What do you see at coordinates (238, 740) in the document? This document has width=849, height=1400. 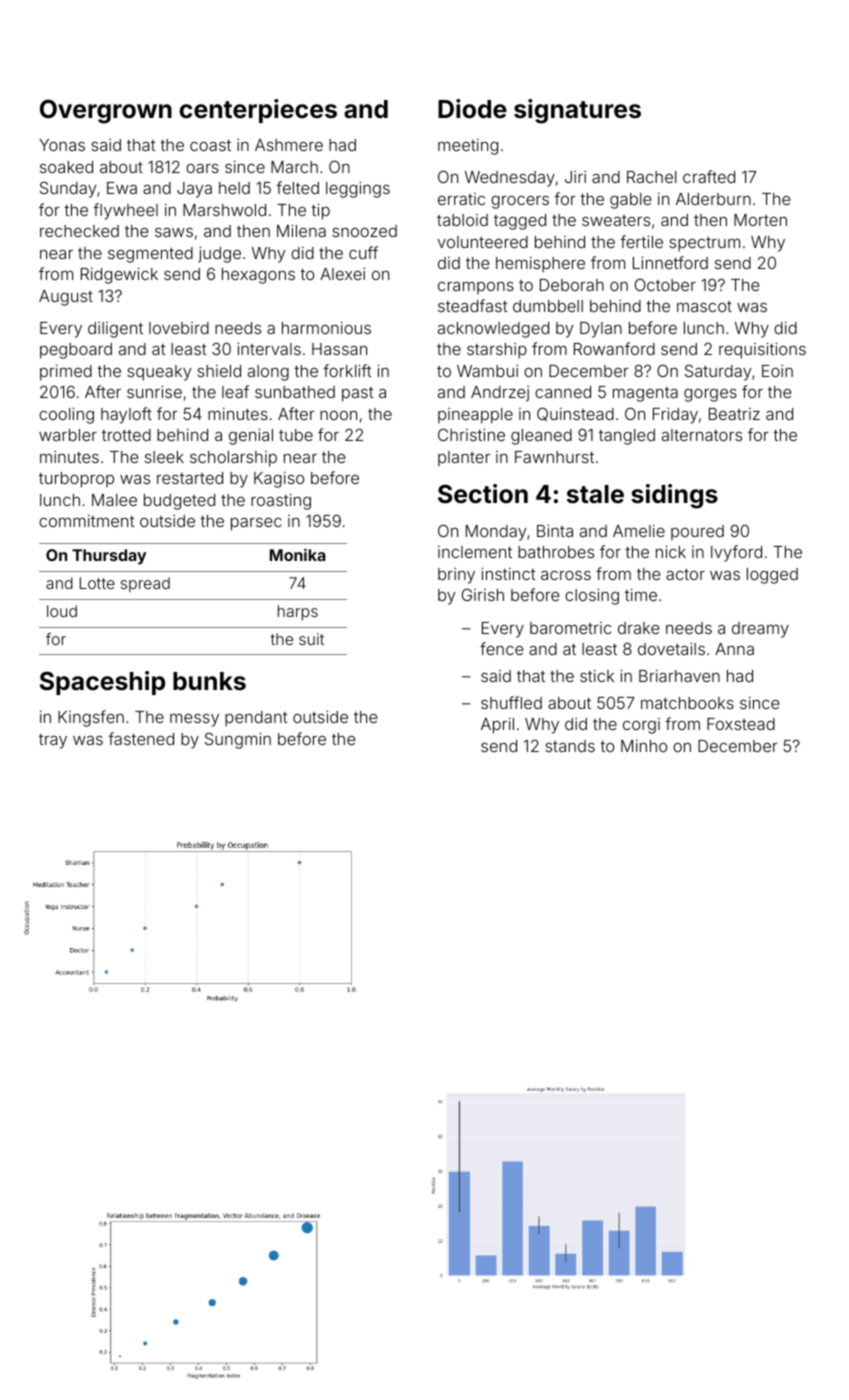 I see `Sungmin` at bounding box center [238, 740].
